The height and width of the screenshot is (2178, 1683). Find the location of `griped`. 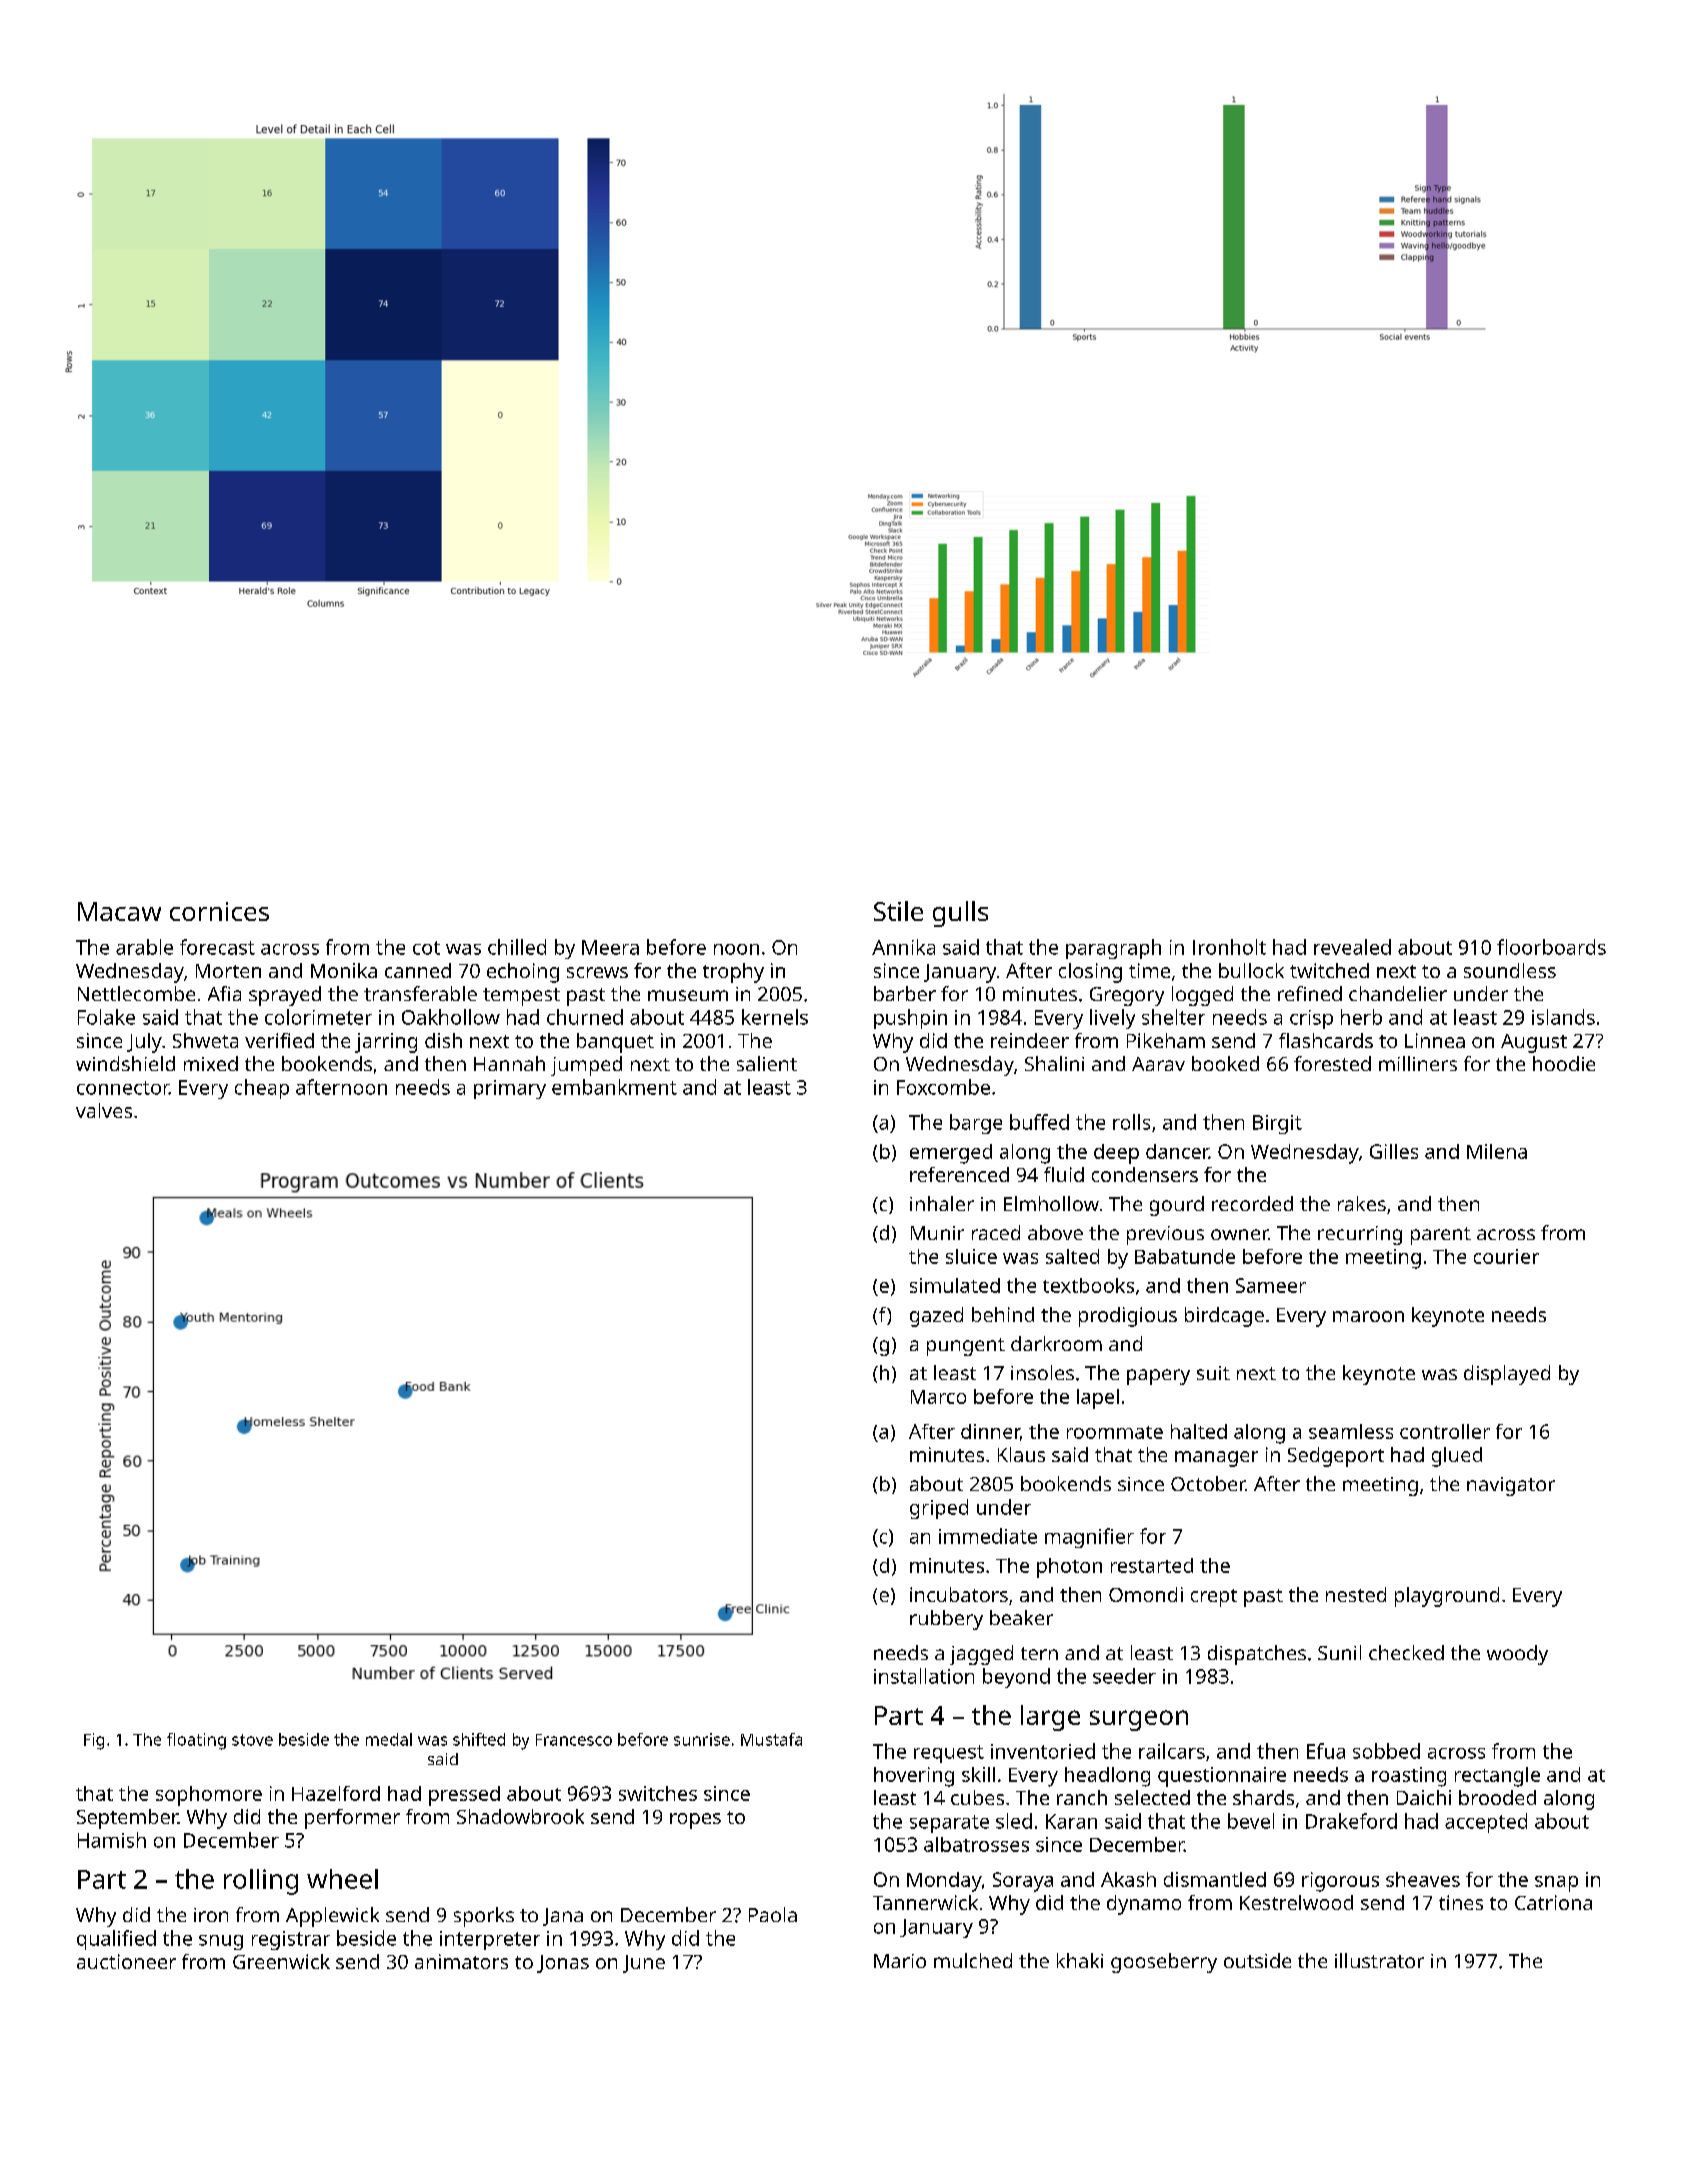

griped is located at coordinates (939, 1509).
